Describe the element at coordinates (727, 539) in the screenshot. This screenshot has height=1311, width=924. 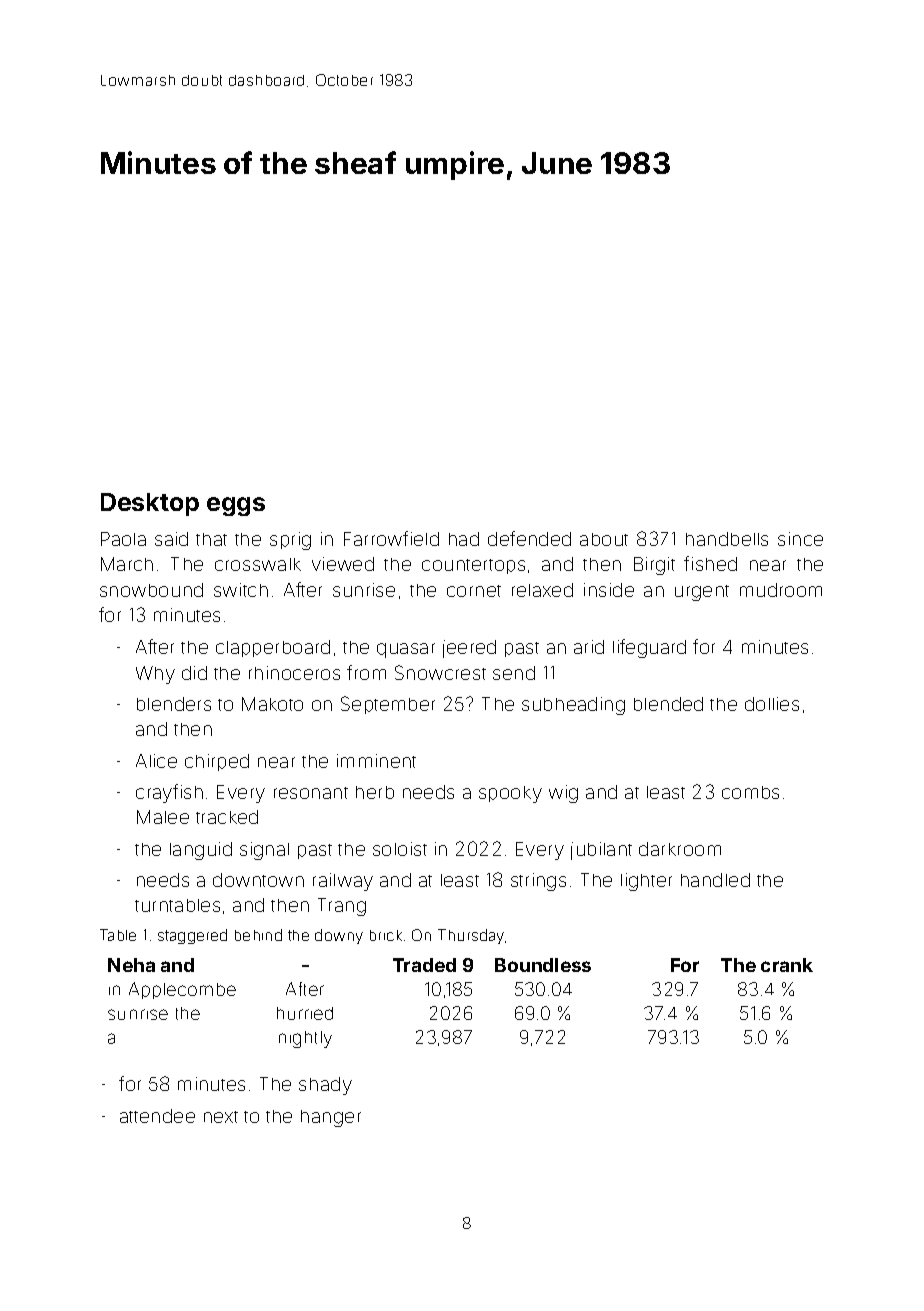
I see `handbells` at that location.
